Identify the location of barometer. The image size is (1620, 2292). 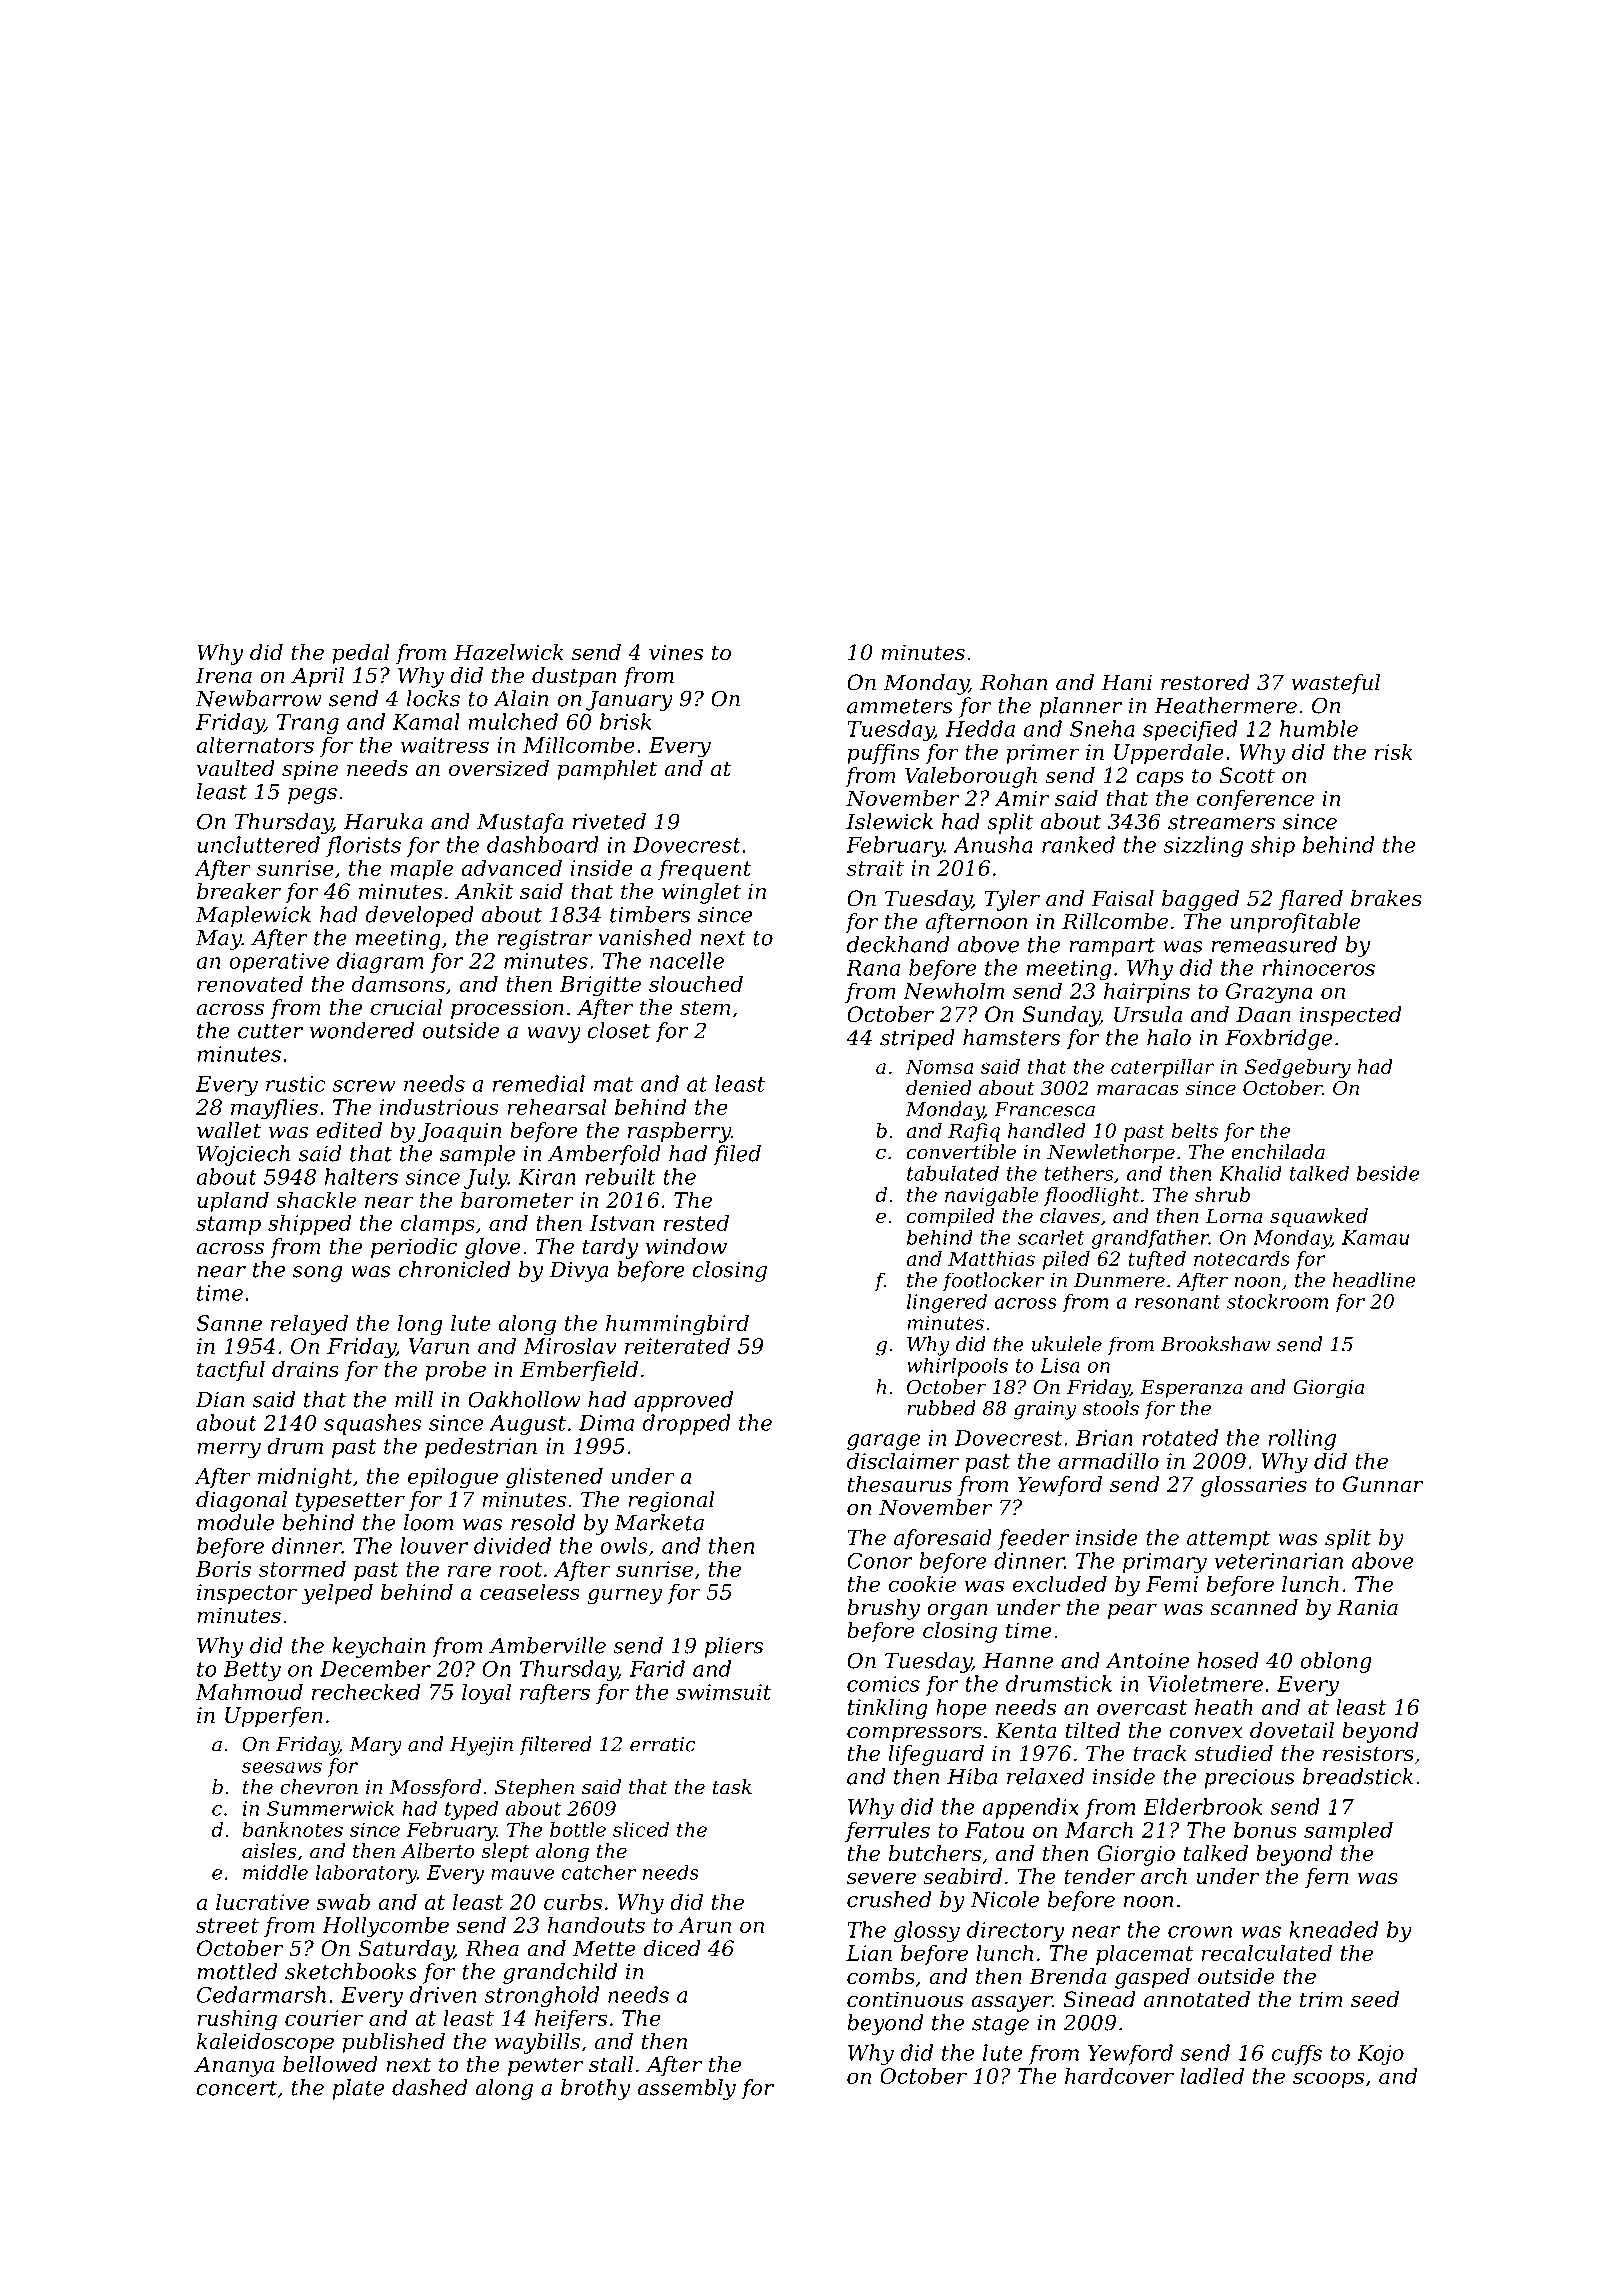
(517, 1199).
